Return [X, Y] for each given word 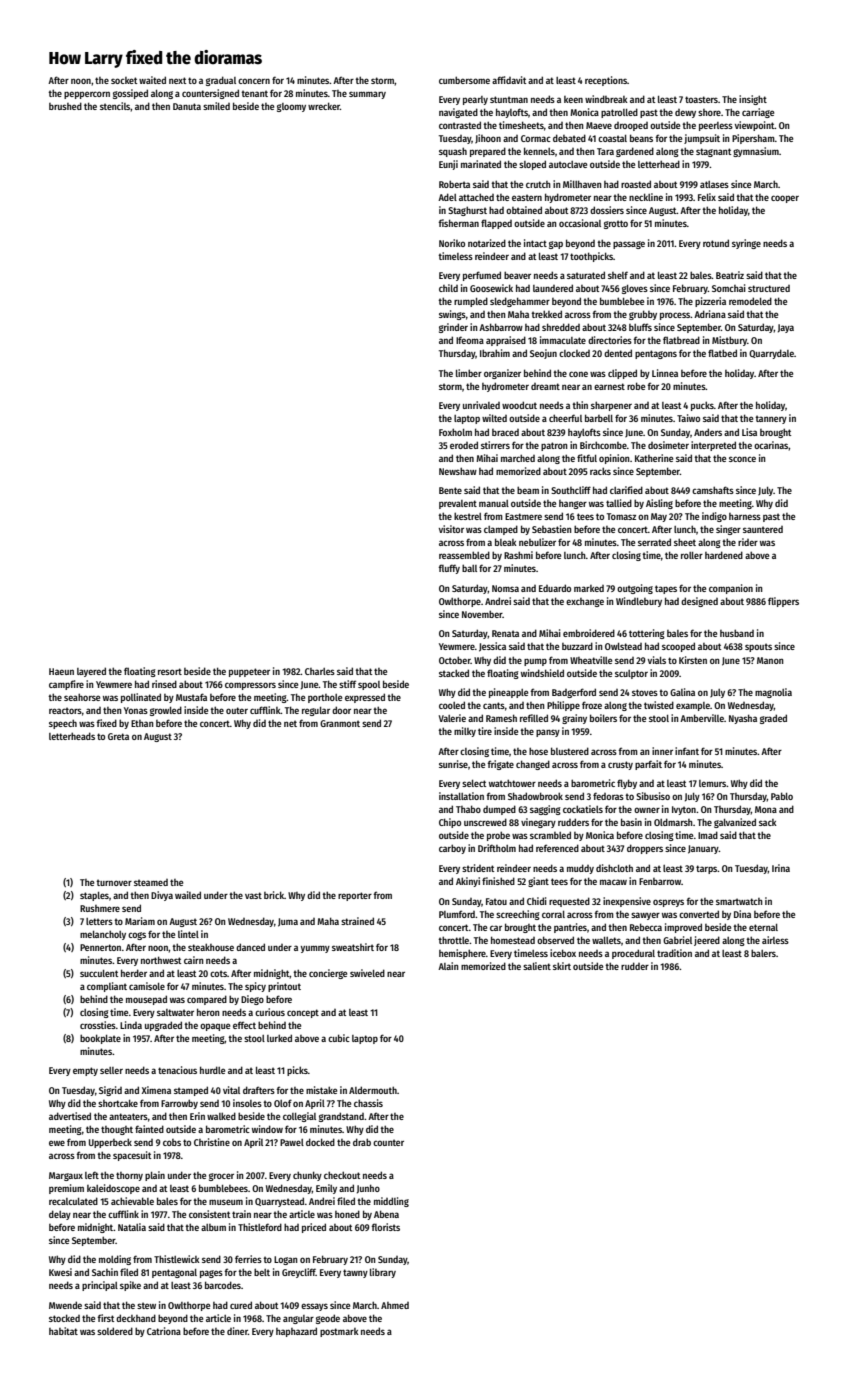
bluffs [640, 327]
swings [452, 315]
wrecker [324, 106]
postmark [339, 1332]
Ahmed [395, 1305]
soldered [115, 1331]
